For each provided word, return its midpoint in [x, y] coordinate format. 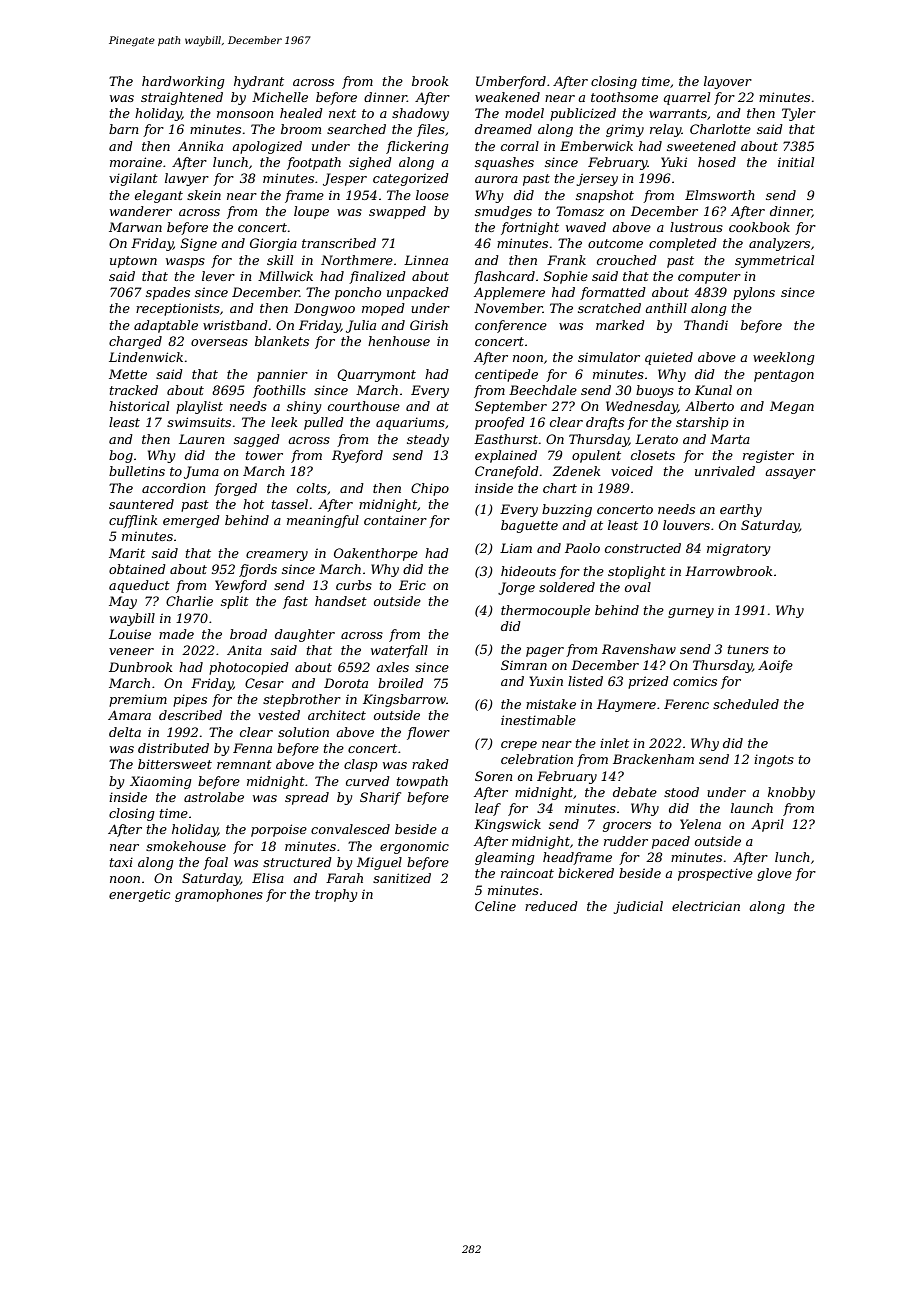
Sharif [380, 798]
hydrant [259, 82]
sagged [257, 440]
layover [728, 82]
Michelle [280, 97]
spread [307, 798]
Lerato [656, 439]
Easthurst [506, 439]
